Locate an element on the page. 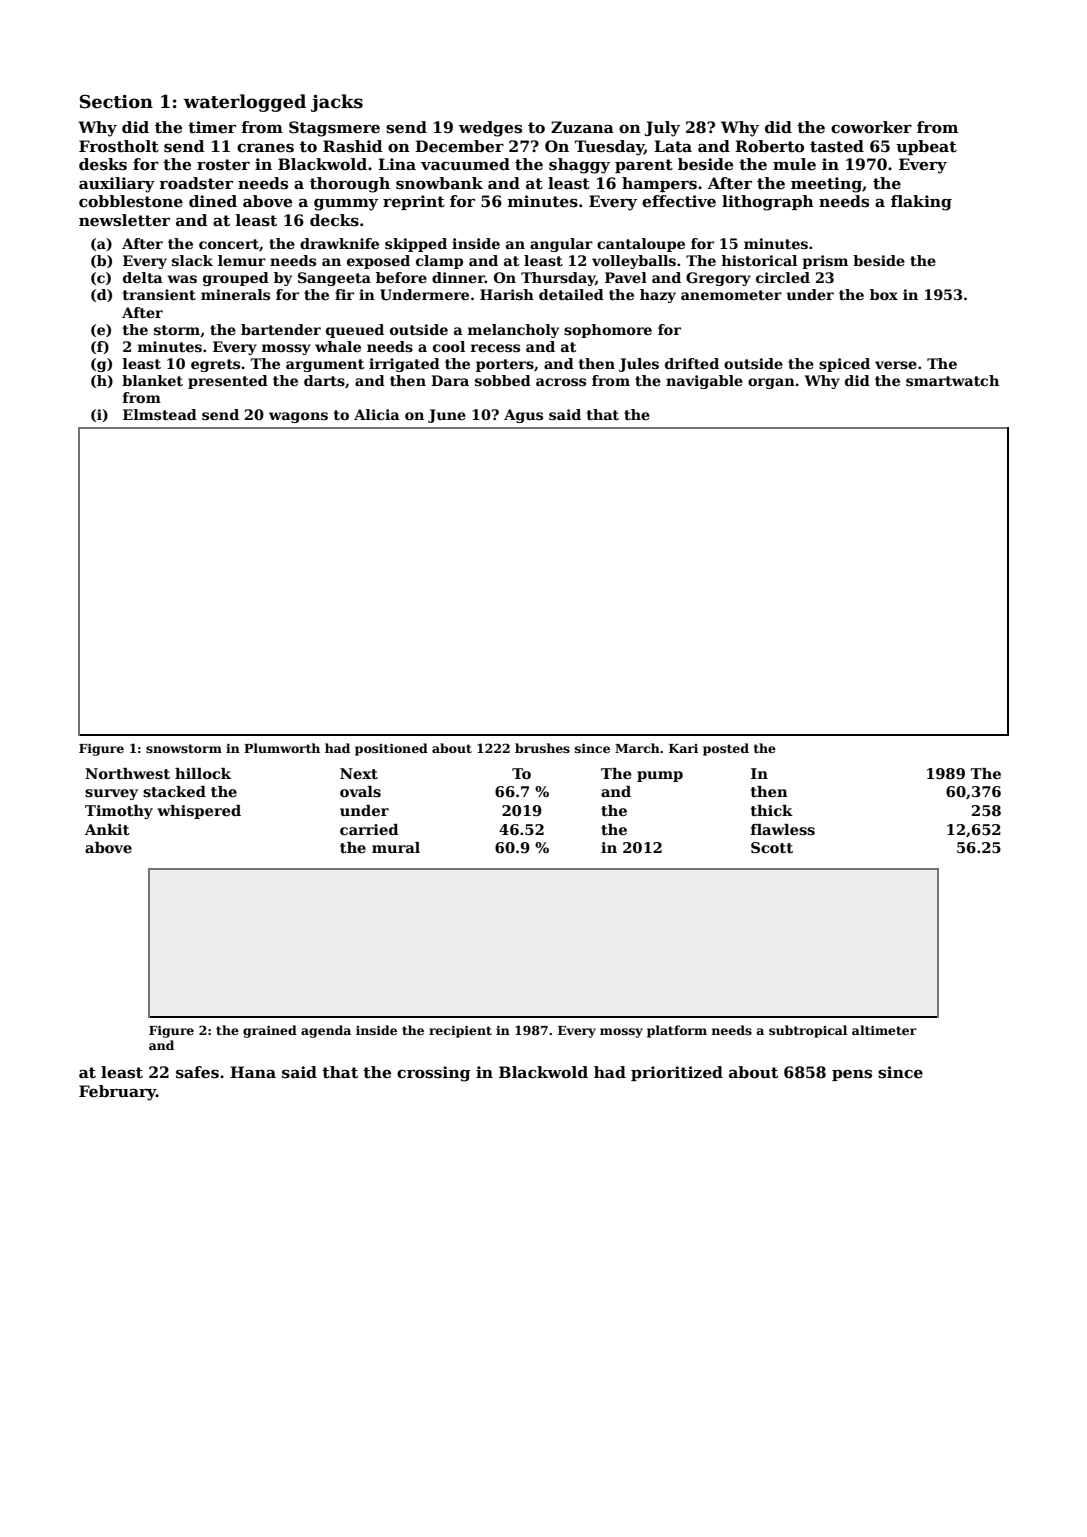  June is located at coordinates (447, 416).
